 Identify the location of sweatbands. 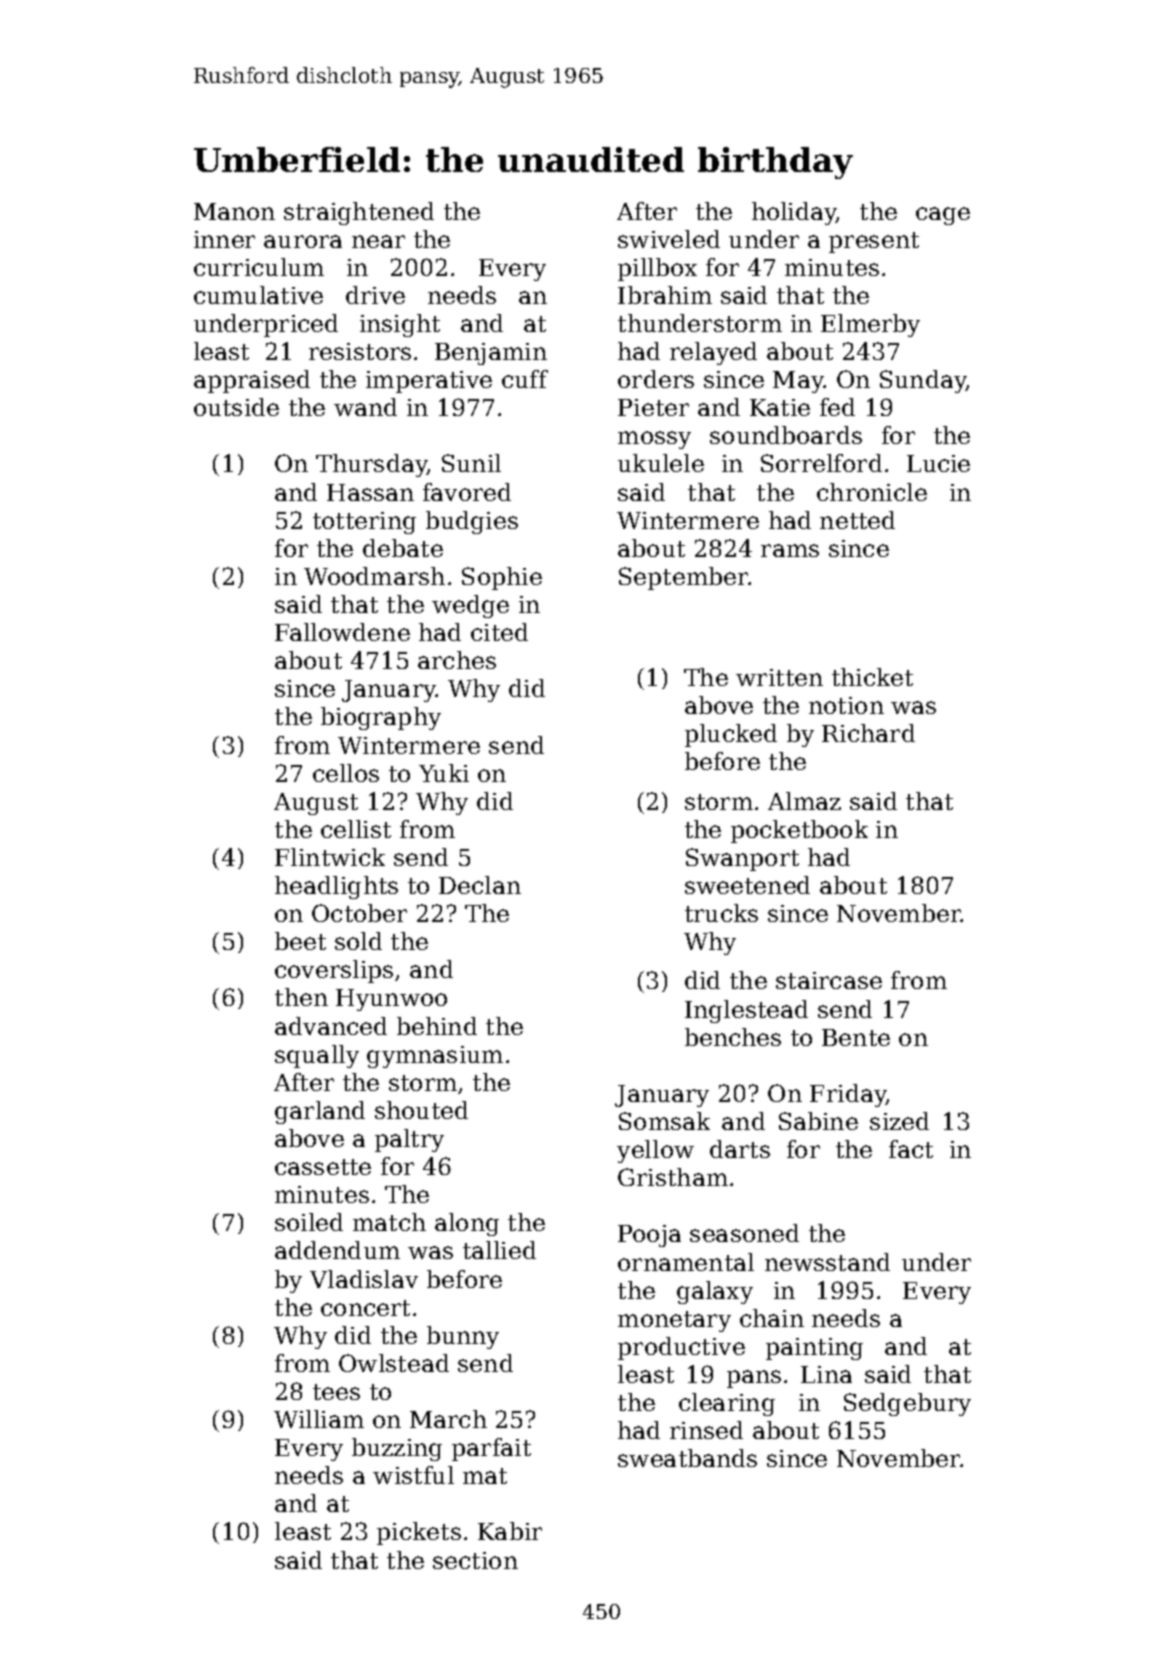
(687, 1458).
